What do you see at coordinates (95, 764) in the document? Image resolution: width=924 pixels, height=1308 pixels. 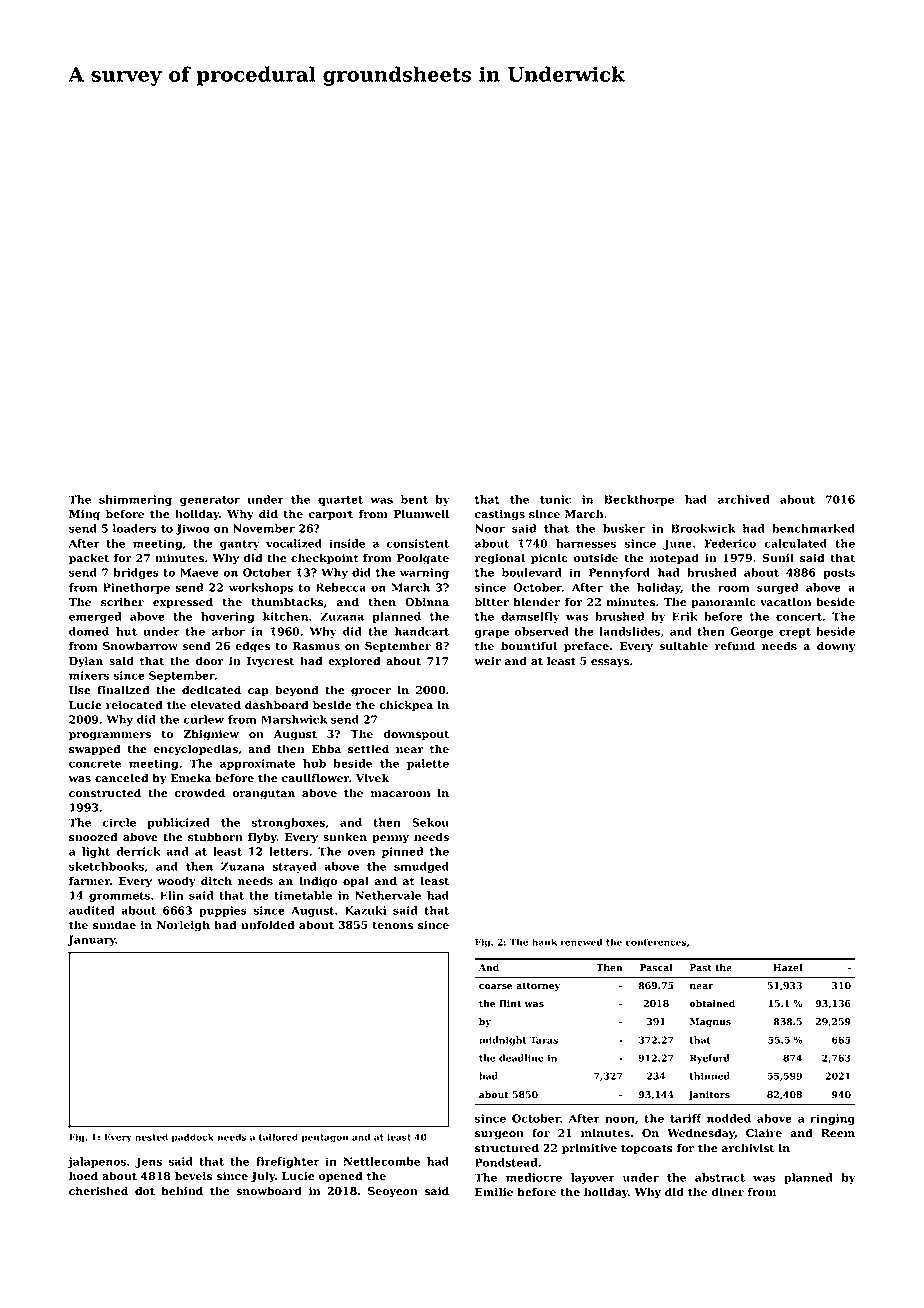 I see `concrete` at bounding box center [95, 764].
